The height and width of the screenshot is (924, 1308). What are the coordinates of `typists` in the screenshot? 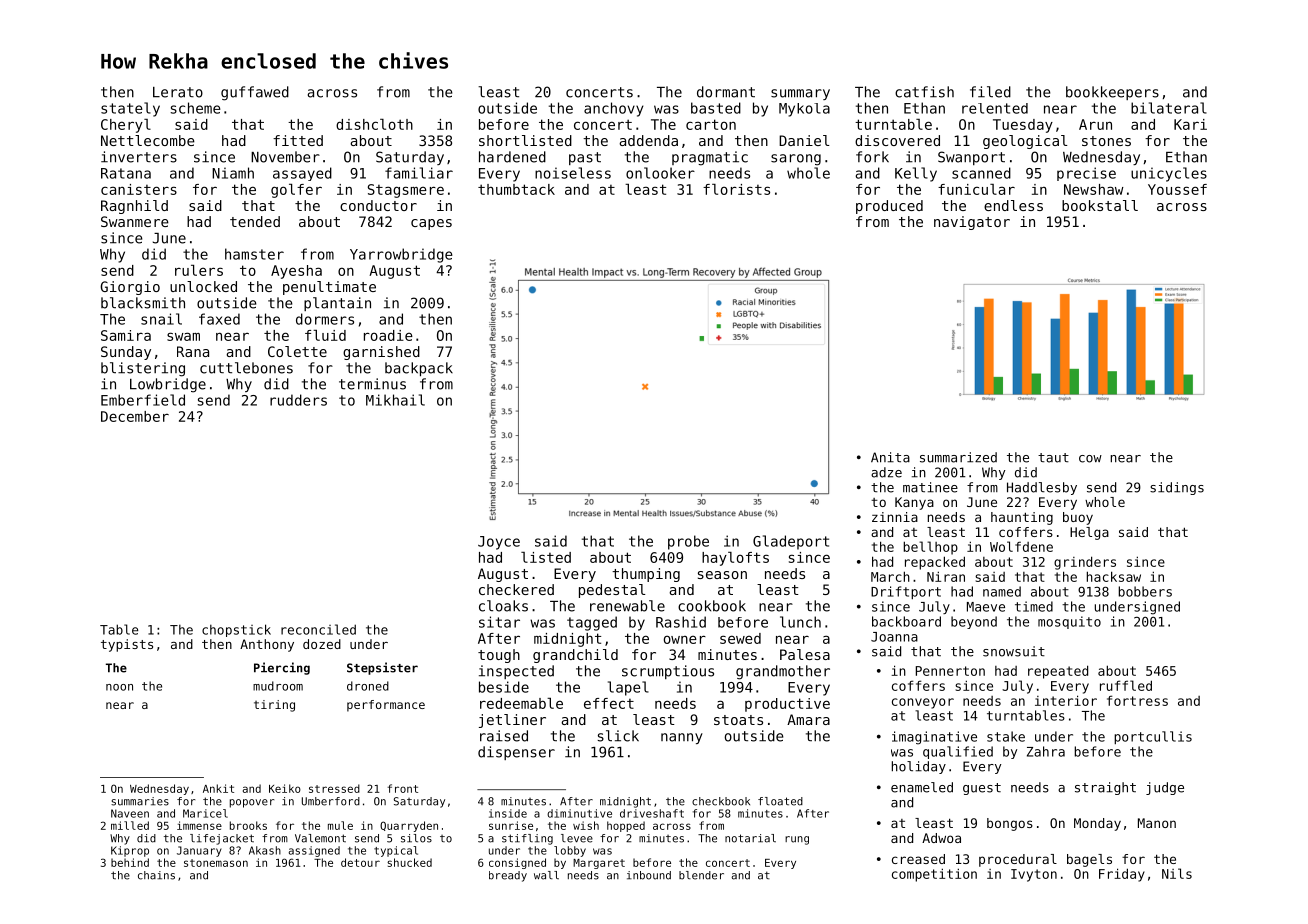 It's located at (127, 645).
